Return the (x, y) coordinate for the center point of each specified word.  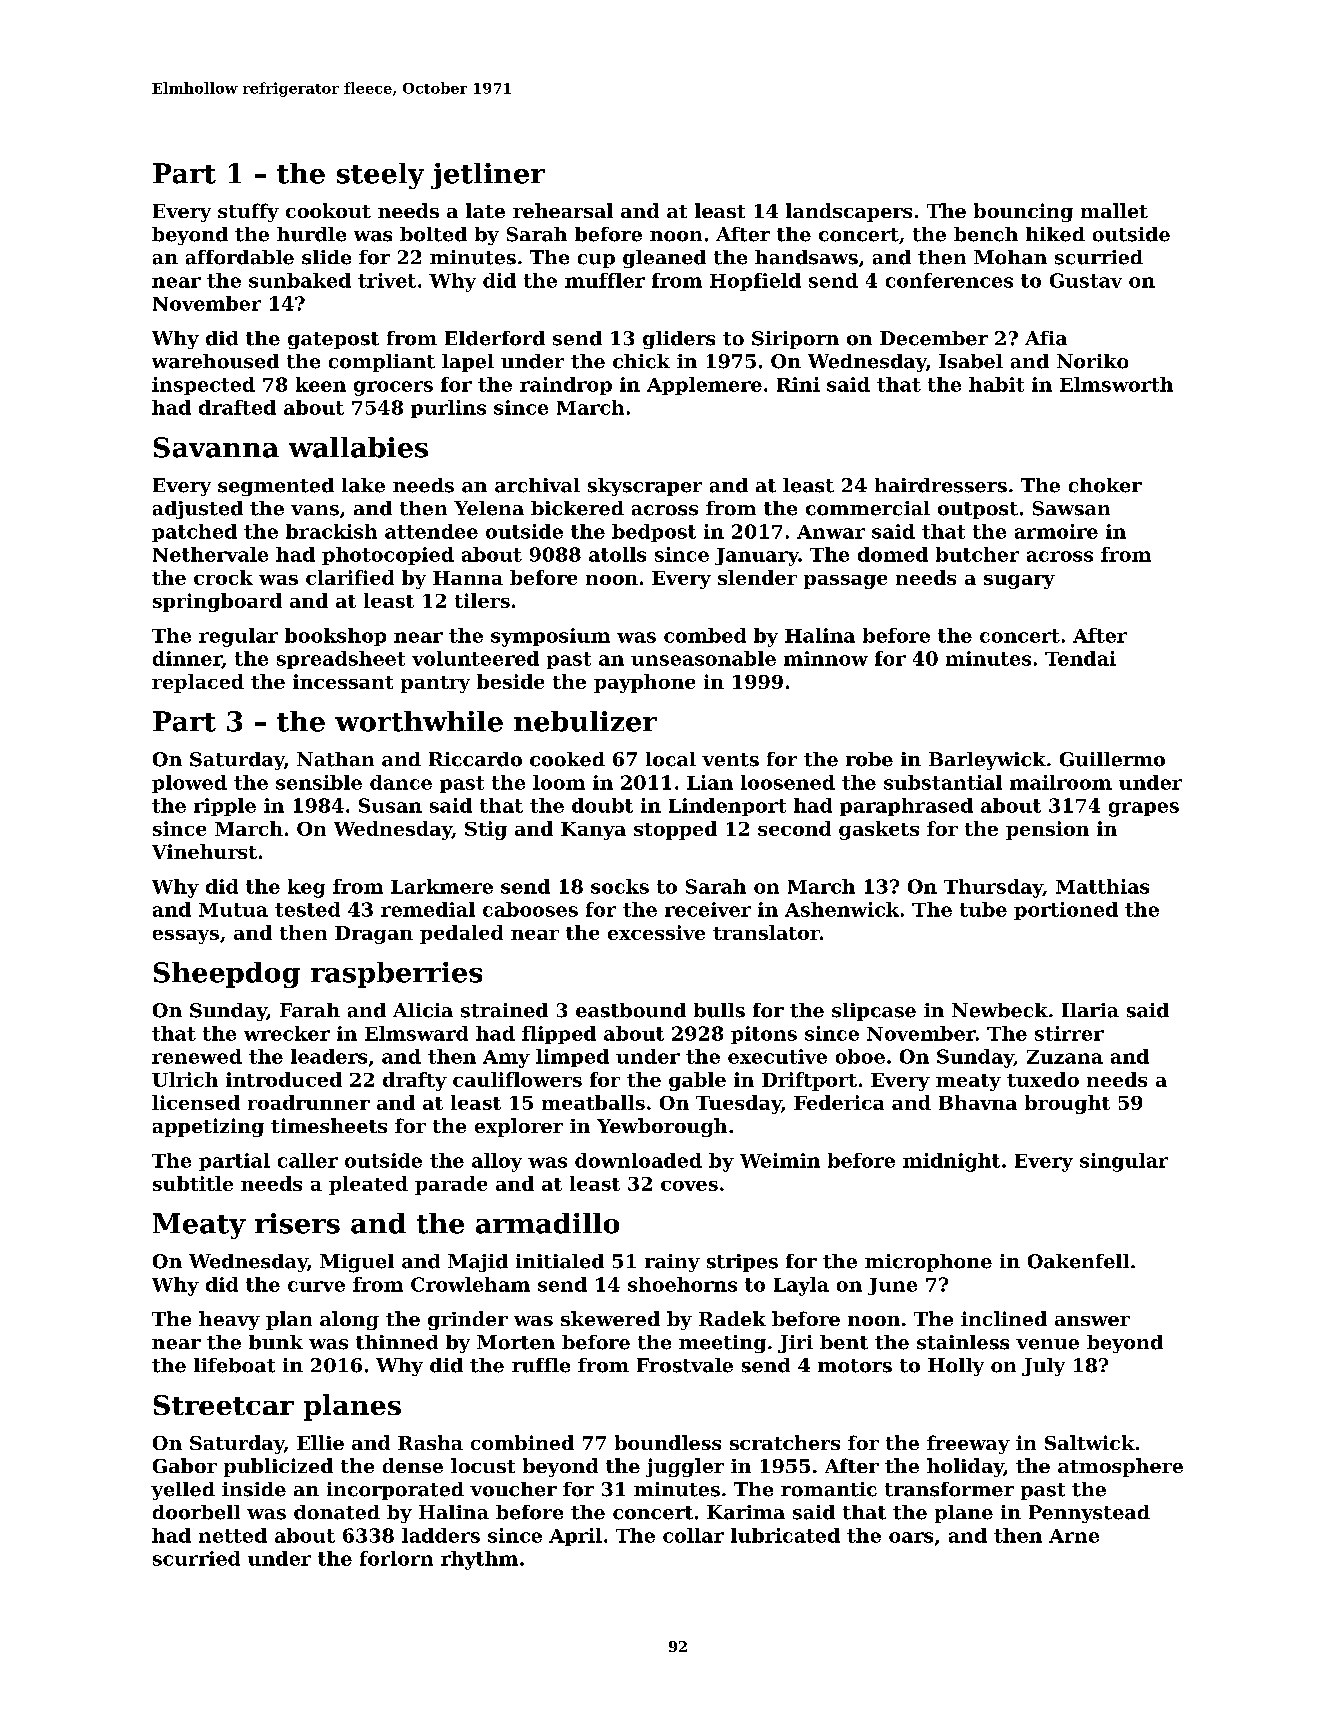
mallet (1114, 210)
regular (238, 637)
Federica (839, 1102)
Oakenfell (1078, 1261)
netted (233, 1535)
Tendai (1080, 658)
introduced (284, 1079)
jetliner (488, 176)
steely (380, 176)
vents (730, 760)
